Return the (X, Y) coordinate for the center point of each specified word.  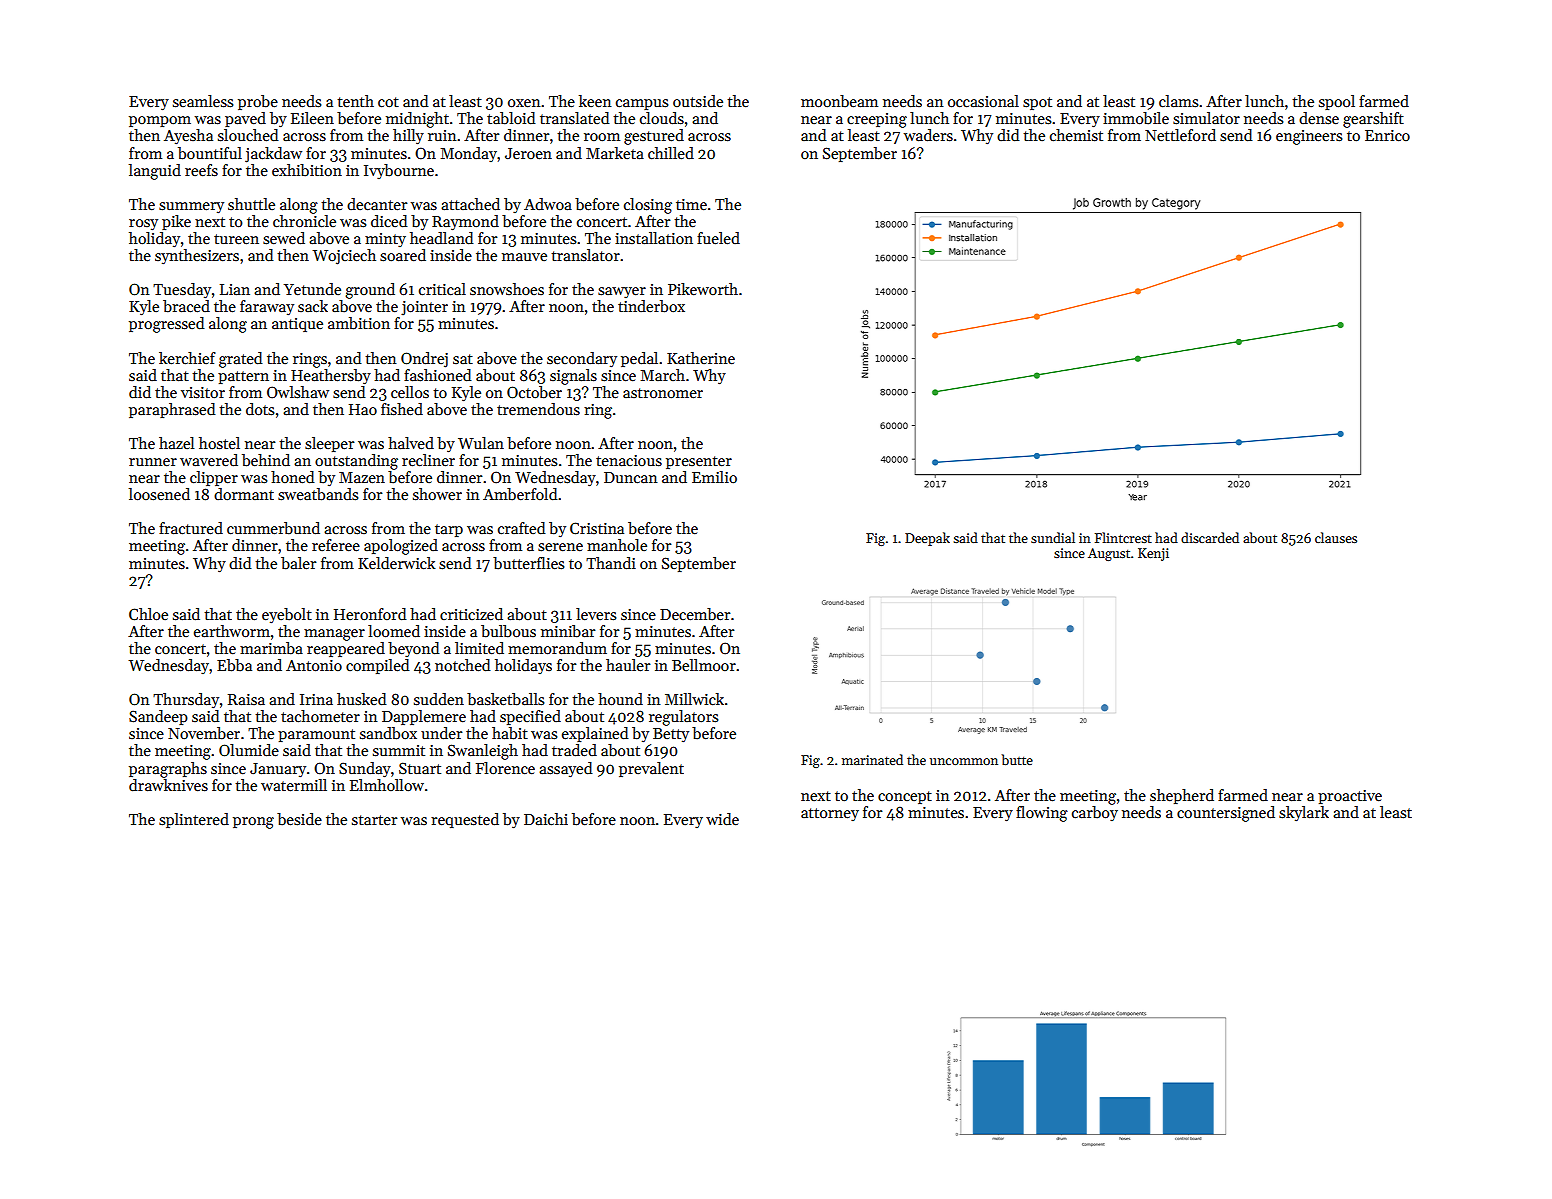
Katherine (701, 358)
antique (297, 325)
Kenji (1153, 554)
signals (573, 377)
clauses (1336, 537)
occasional (983, 101)
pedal (639, 359)
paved (245, 119)
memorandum (557, 648)
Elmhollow (387, 785)
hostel (219, 443)
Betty (671, 735)
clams (1178, 101)
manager (334, 635)
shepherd (1182, 796)
